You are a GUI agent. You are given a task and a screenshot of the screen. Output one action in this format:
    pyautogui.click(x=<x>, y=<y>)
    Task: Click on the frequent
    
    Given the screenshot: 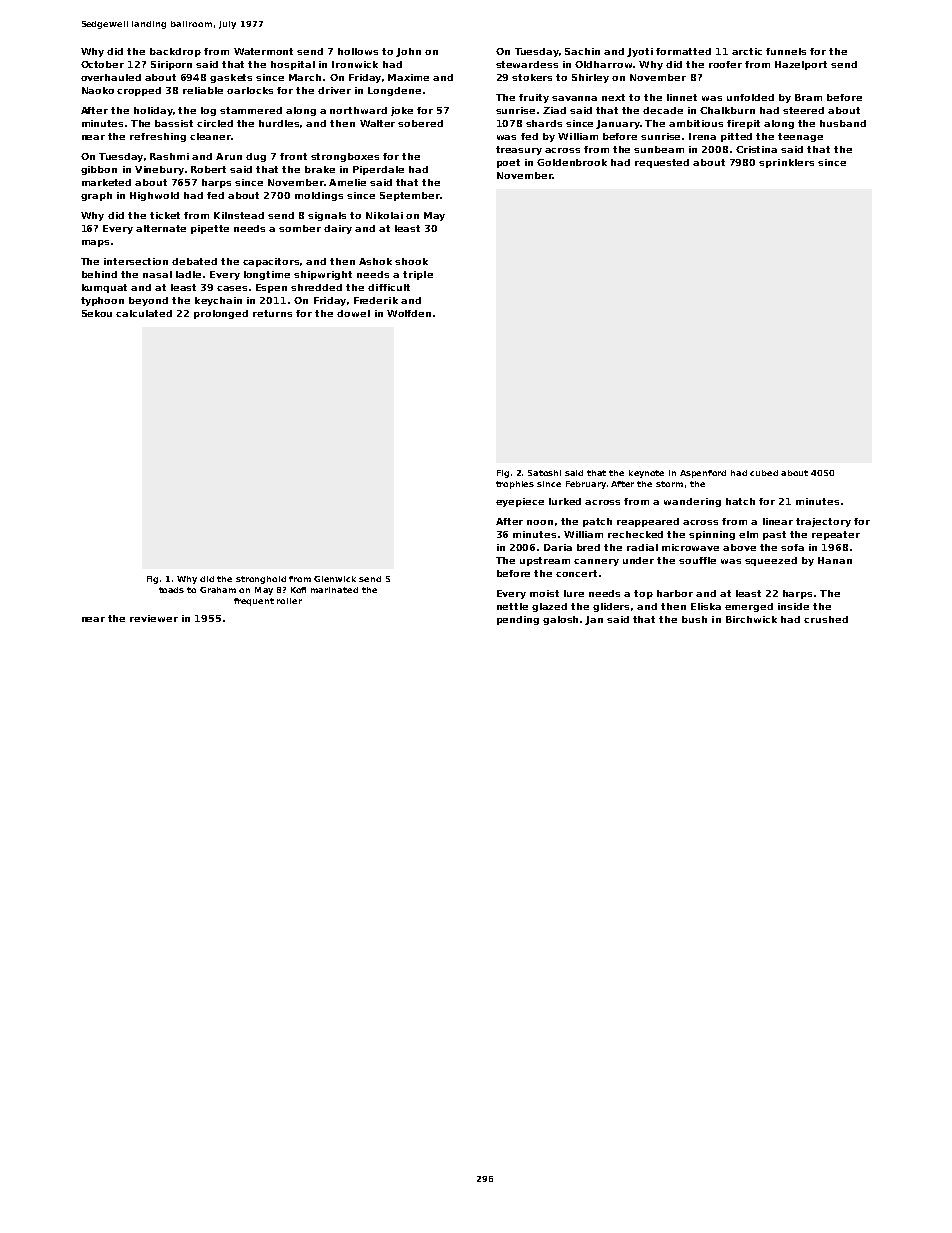 What is the action you would take?
    pyautogui.click(x=254, y=602)
